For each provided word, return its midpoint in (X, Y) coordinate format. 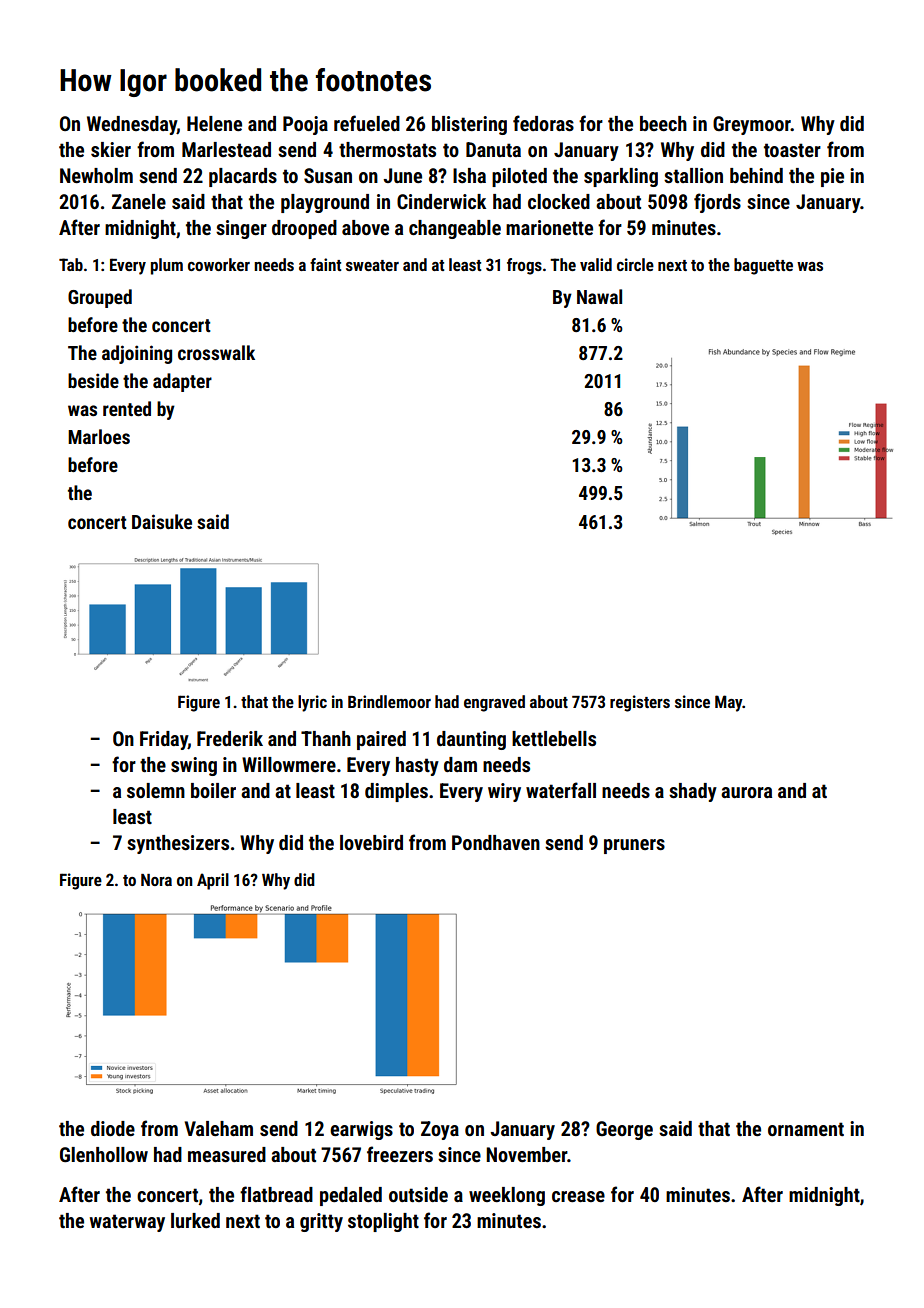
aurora (746, 792)
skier (111, 149)
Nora (156, 880)
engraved (494, 703)
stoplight (383, 1222)
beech (663, 123)
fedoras (543, 123)
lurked (195, 1220)
